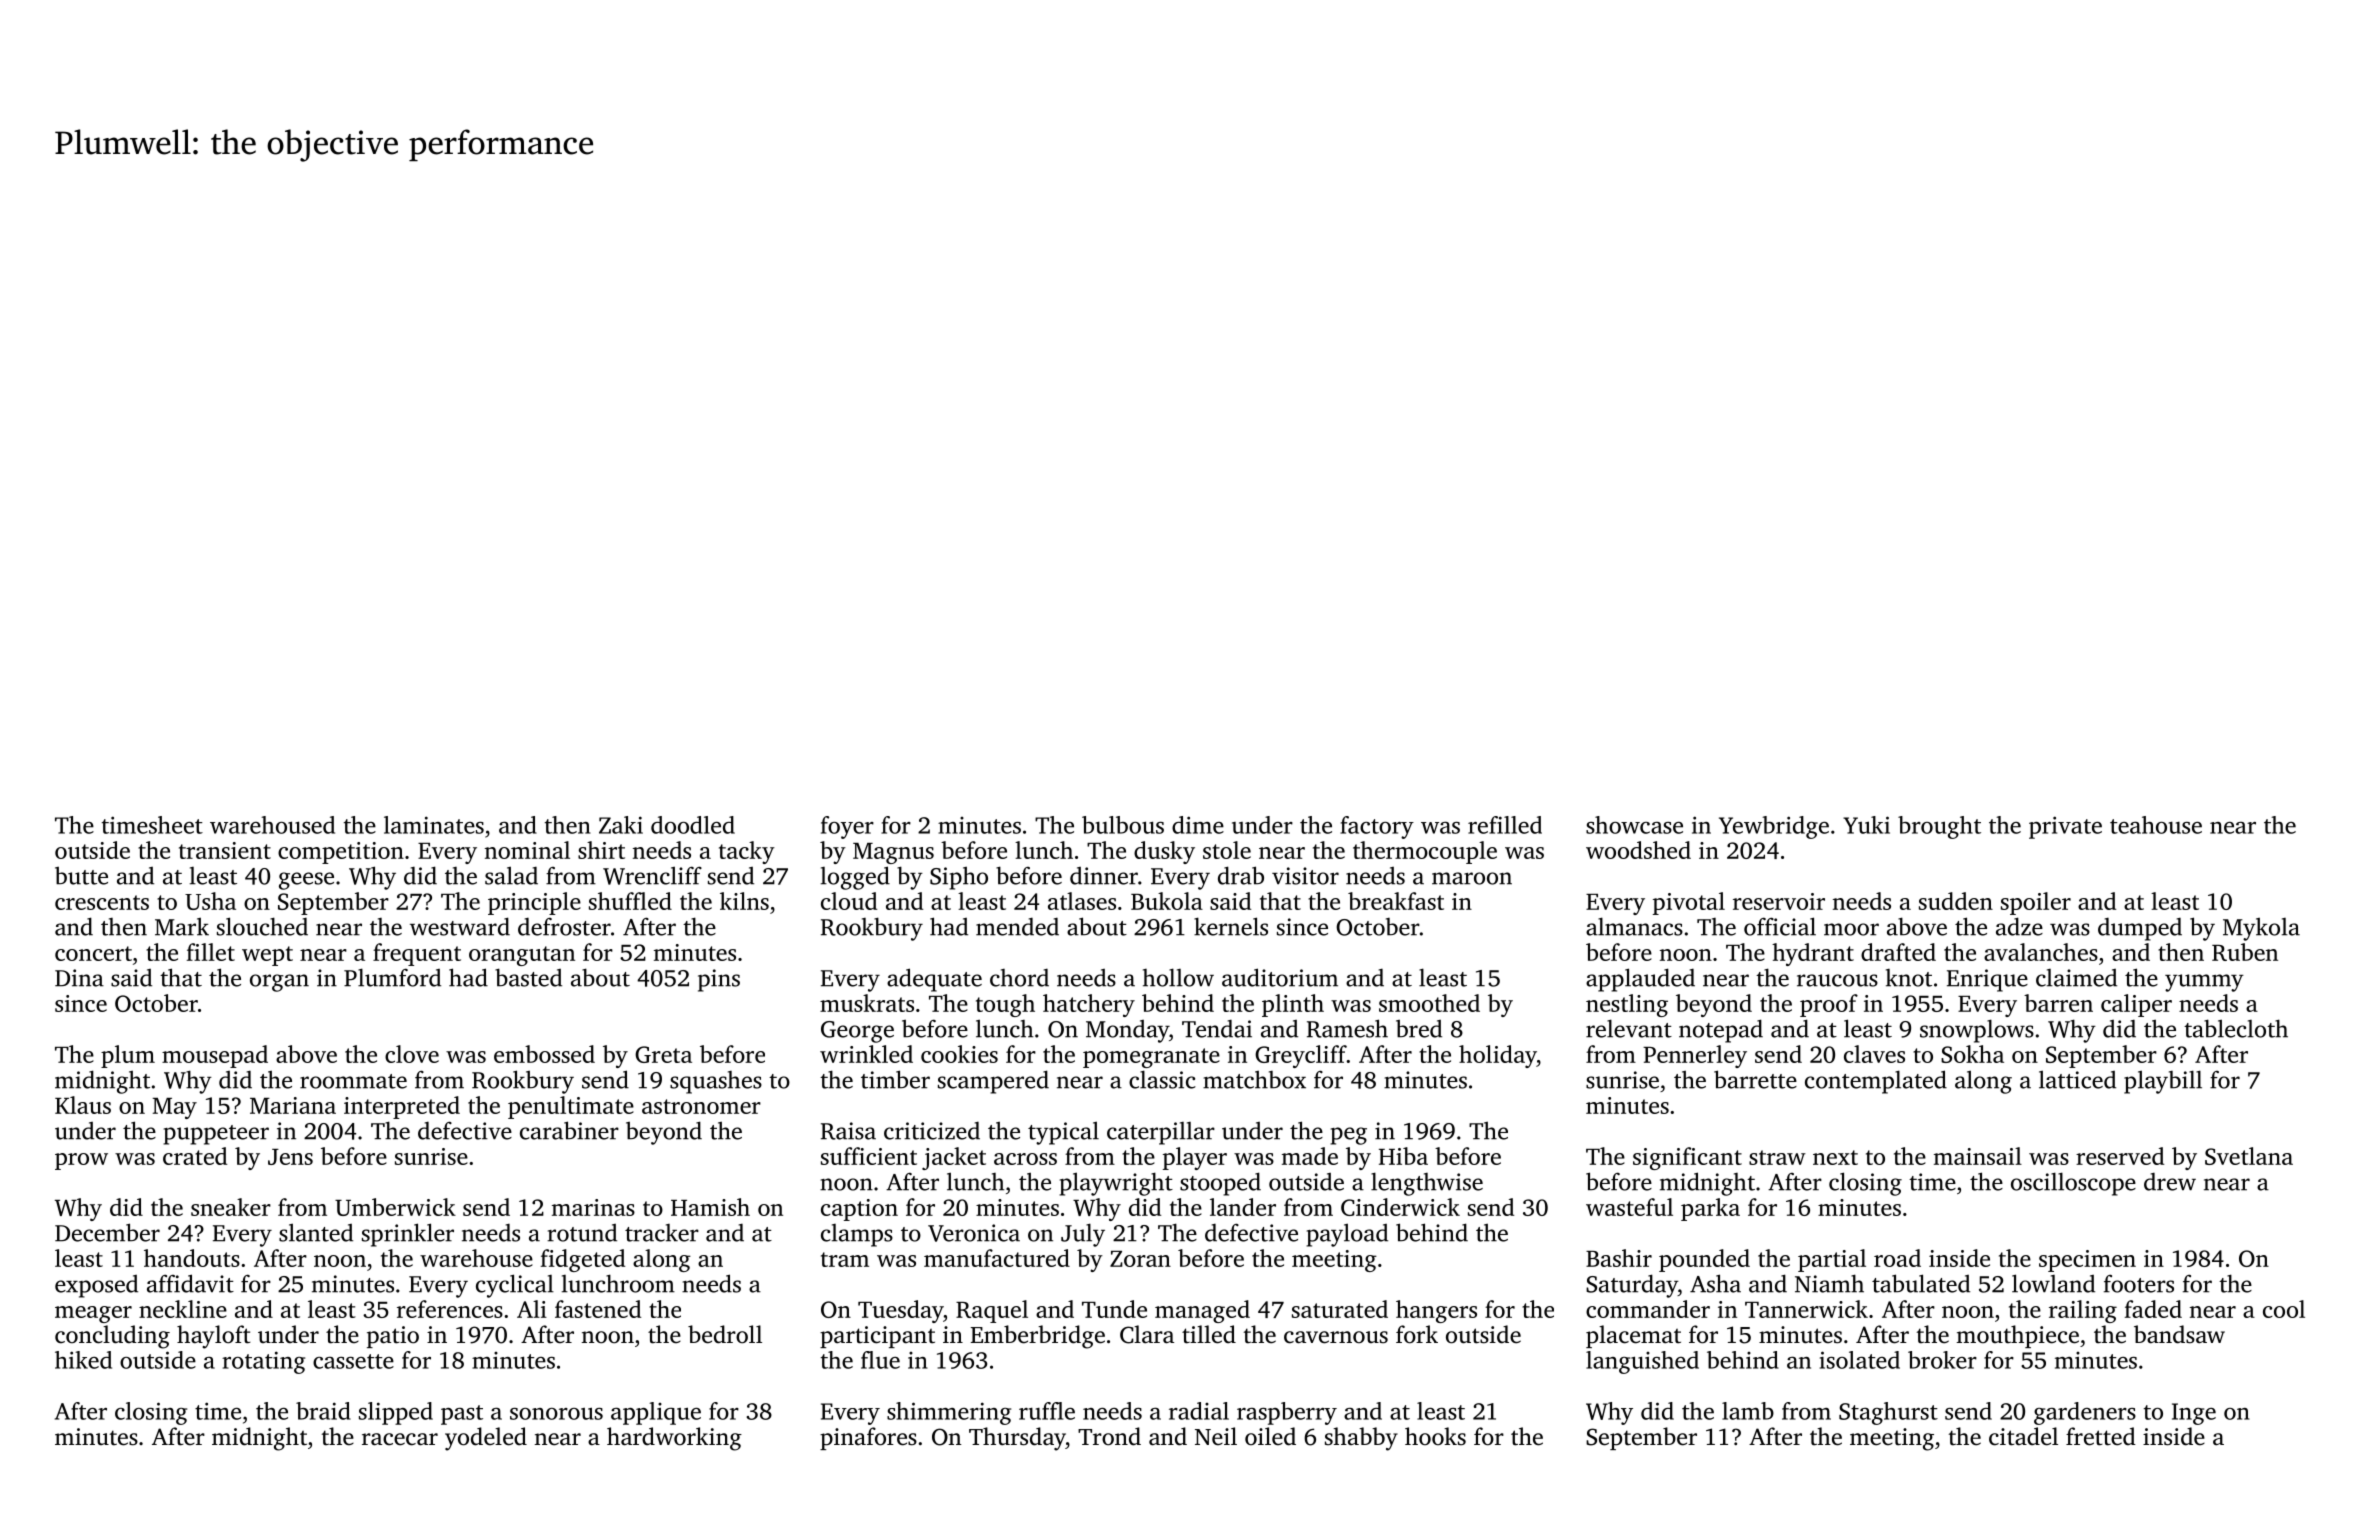  I want to click on lander, so click(1243, 1207).
